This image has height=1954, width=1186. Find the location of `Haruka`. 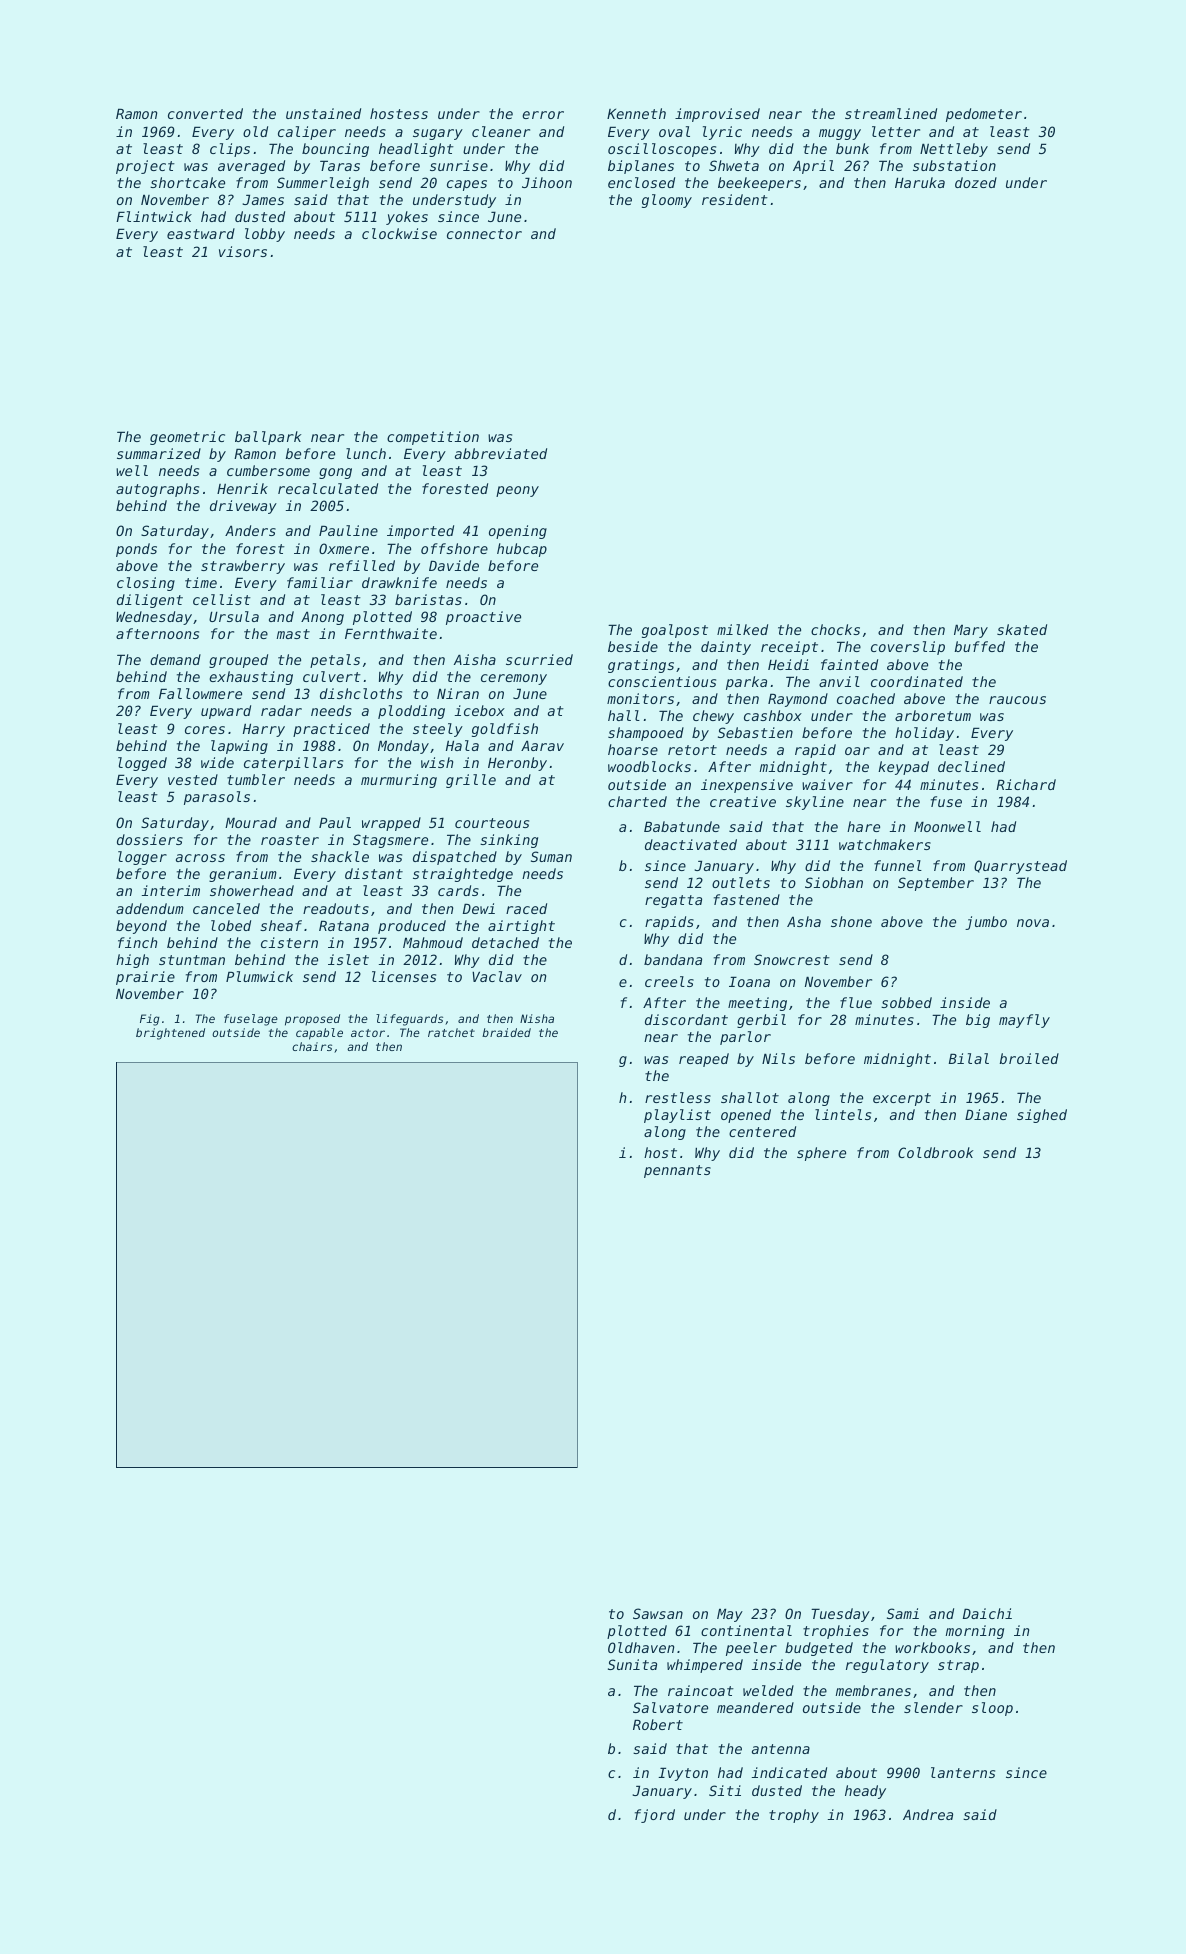

Haruka is located at coordinates (920, 182).
